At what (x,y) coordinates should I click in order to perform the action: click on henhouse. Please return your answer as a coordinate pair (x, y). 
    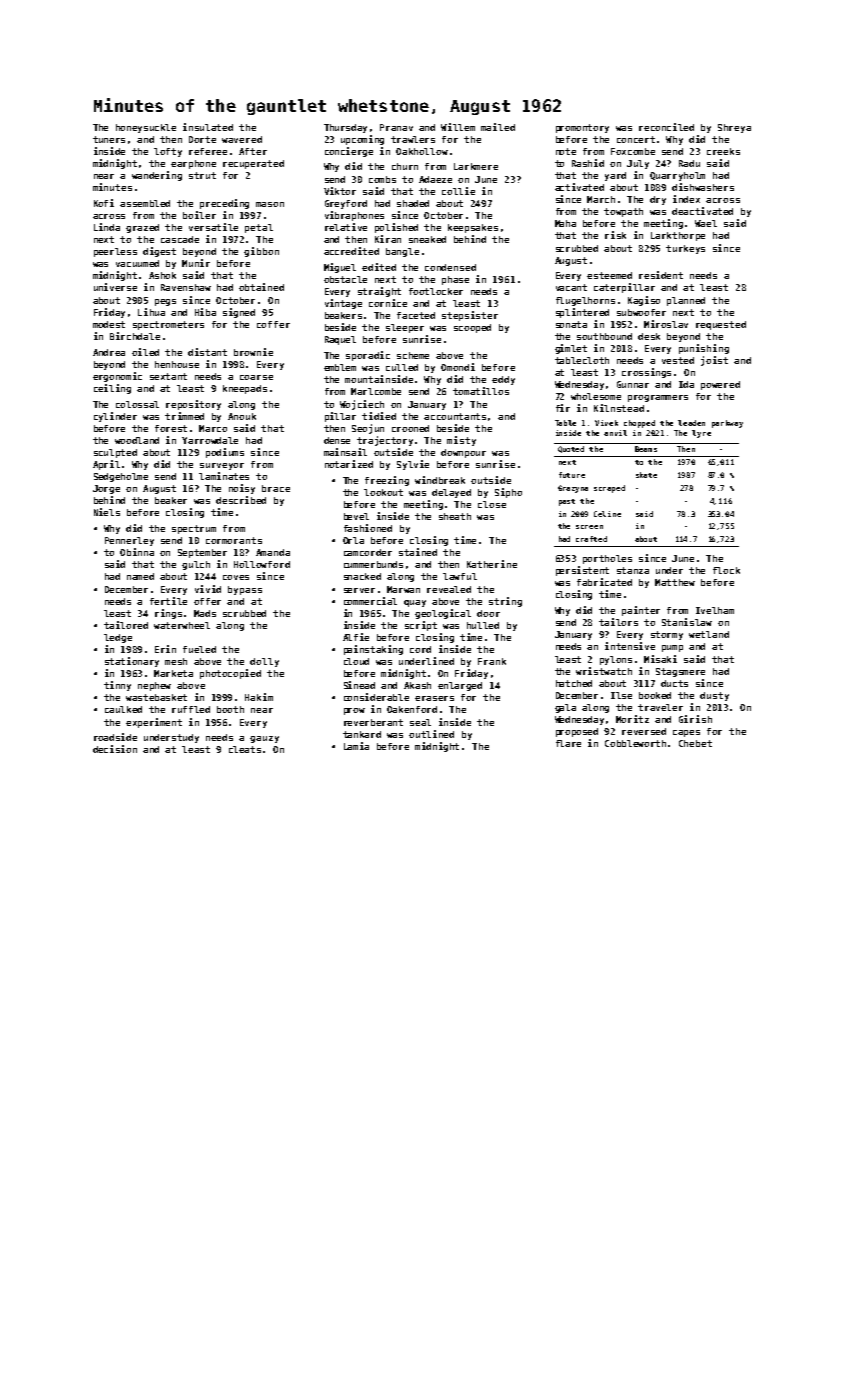
    Looking at the image, I should click on (177, 364).
